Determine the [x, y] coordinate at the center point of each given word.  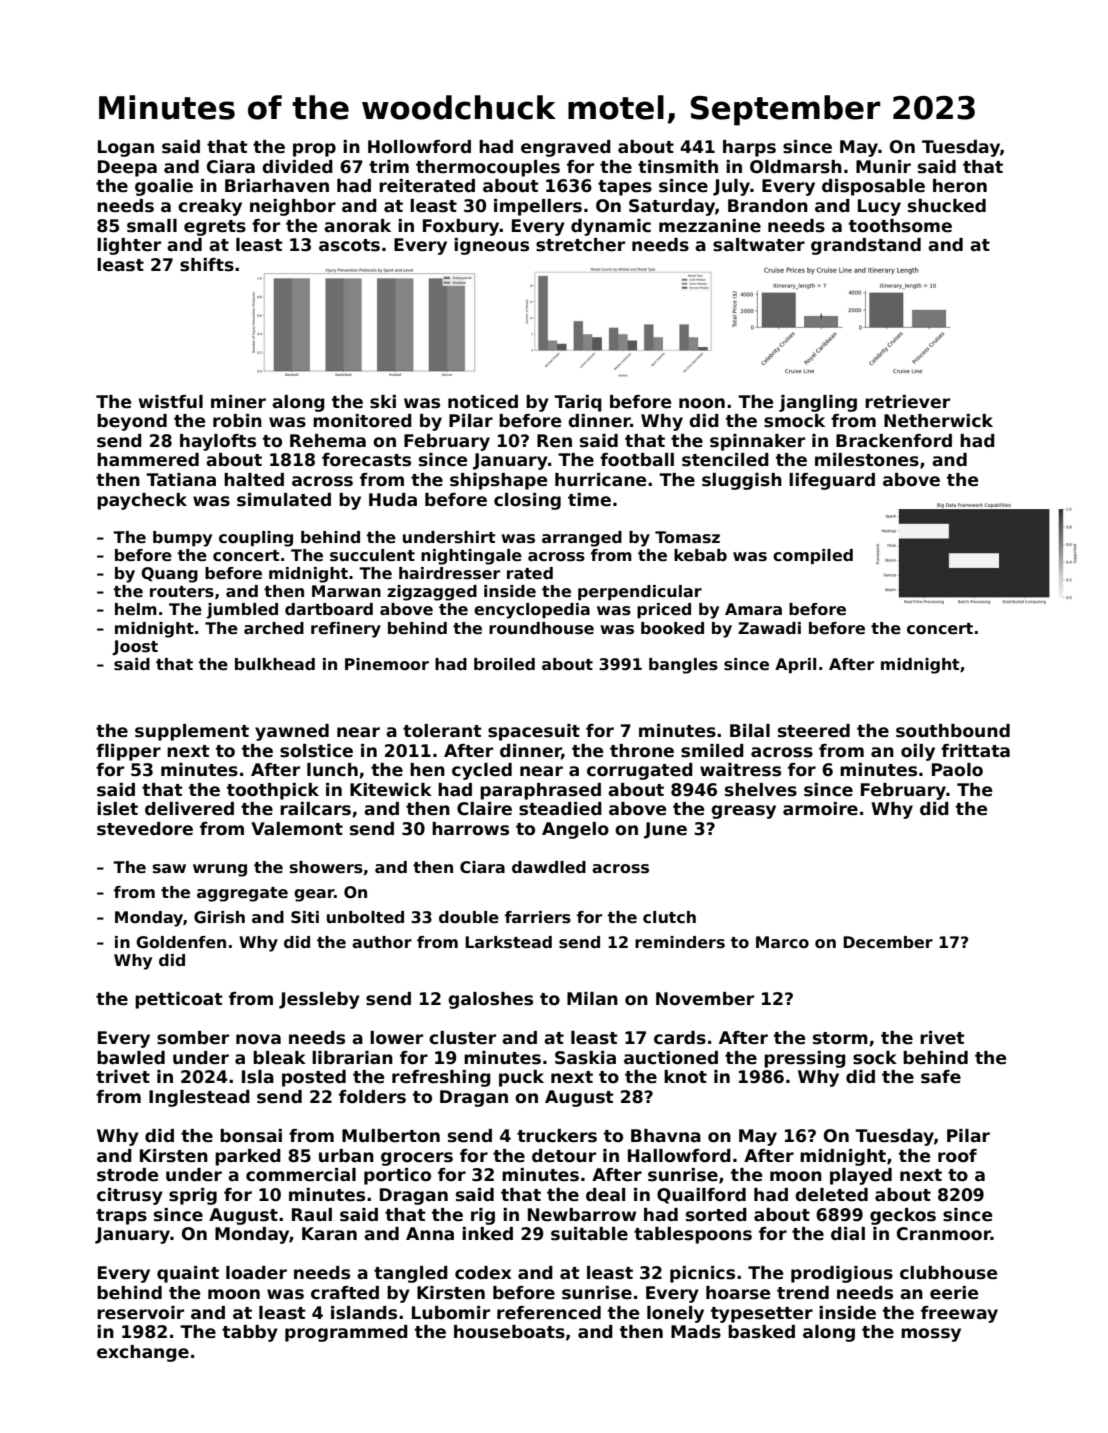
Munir [883, 167]
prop [314, 150]
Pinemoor [387, 664]
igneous [491, 246]
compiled [813, 557]
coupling [256, 539]
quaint [188, 1274]
